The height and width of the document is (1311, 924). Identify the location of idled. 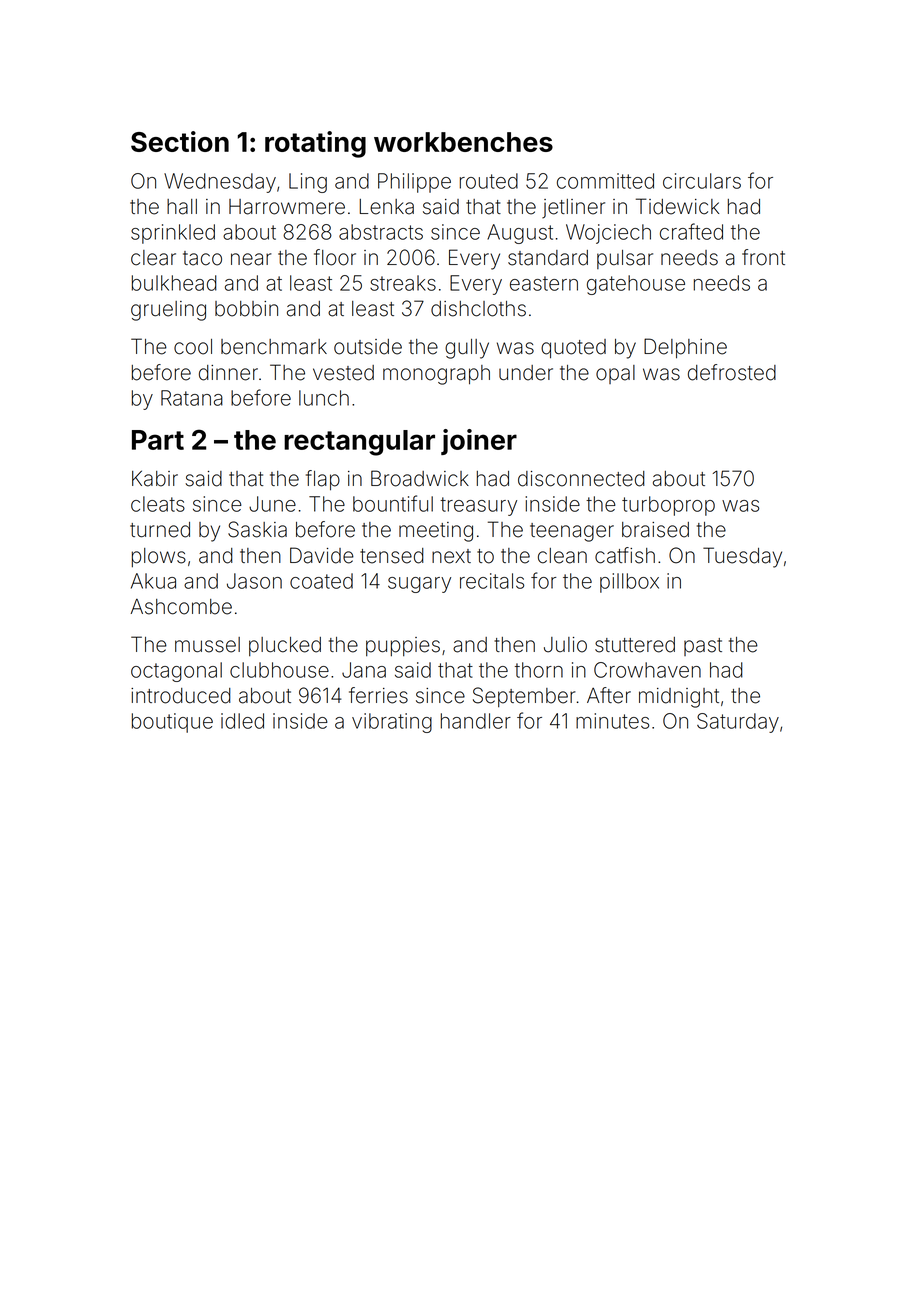
(242, 721).
